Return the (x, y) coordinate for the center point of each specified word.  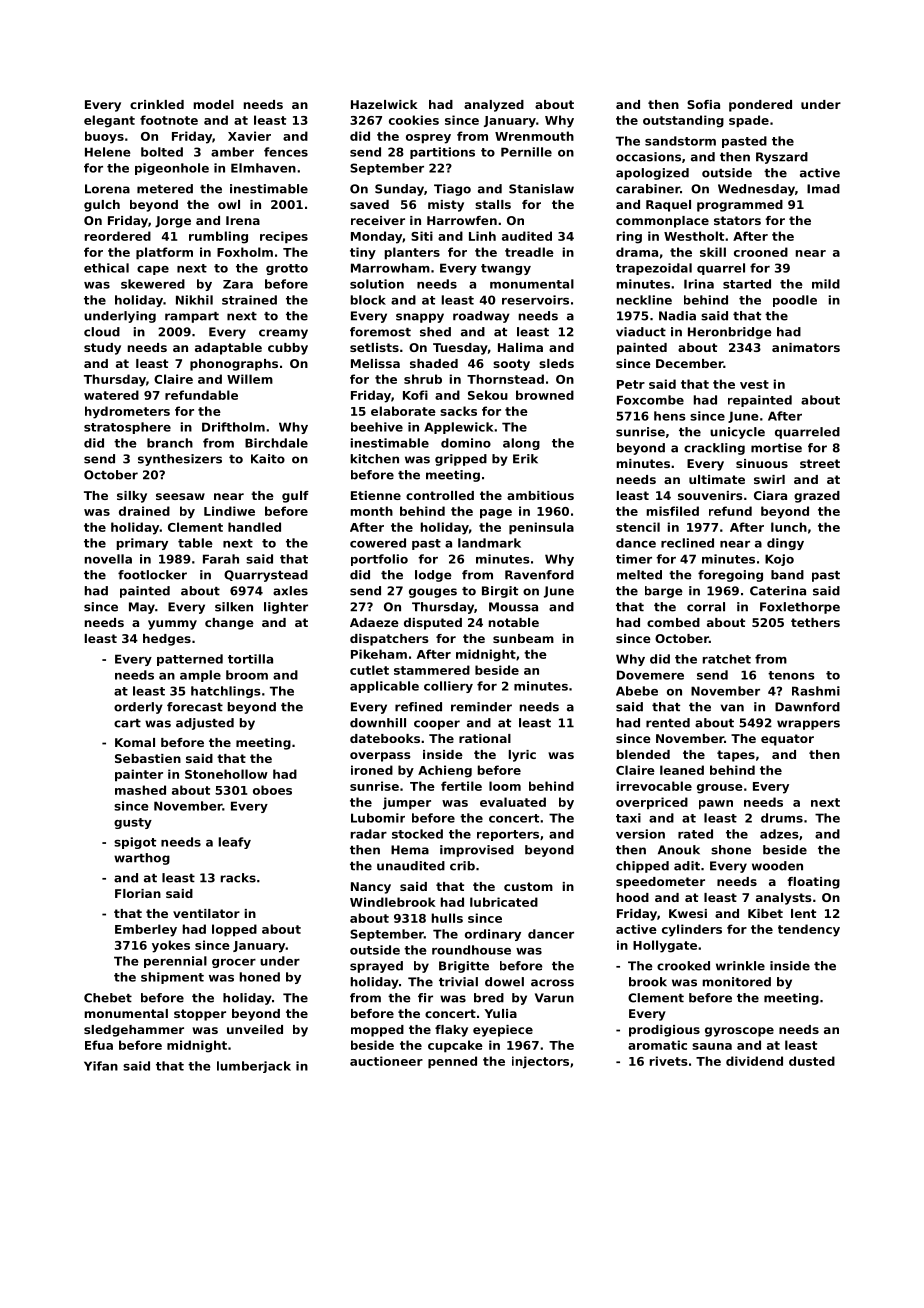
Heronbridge (730, 333)
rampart (192, 317)
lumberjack (254, 1067)
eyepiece (503, 1031)
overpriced (652, 803)
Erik (525, 459)
